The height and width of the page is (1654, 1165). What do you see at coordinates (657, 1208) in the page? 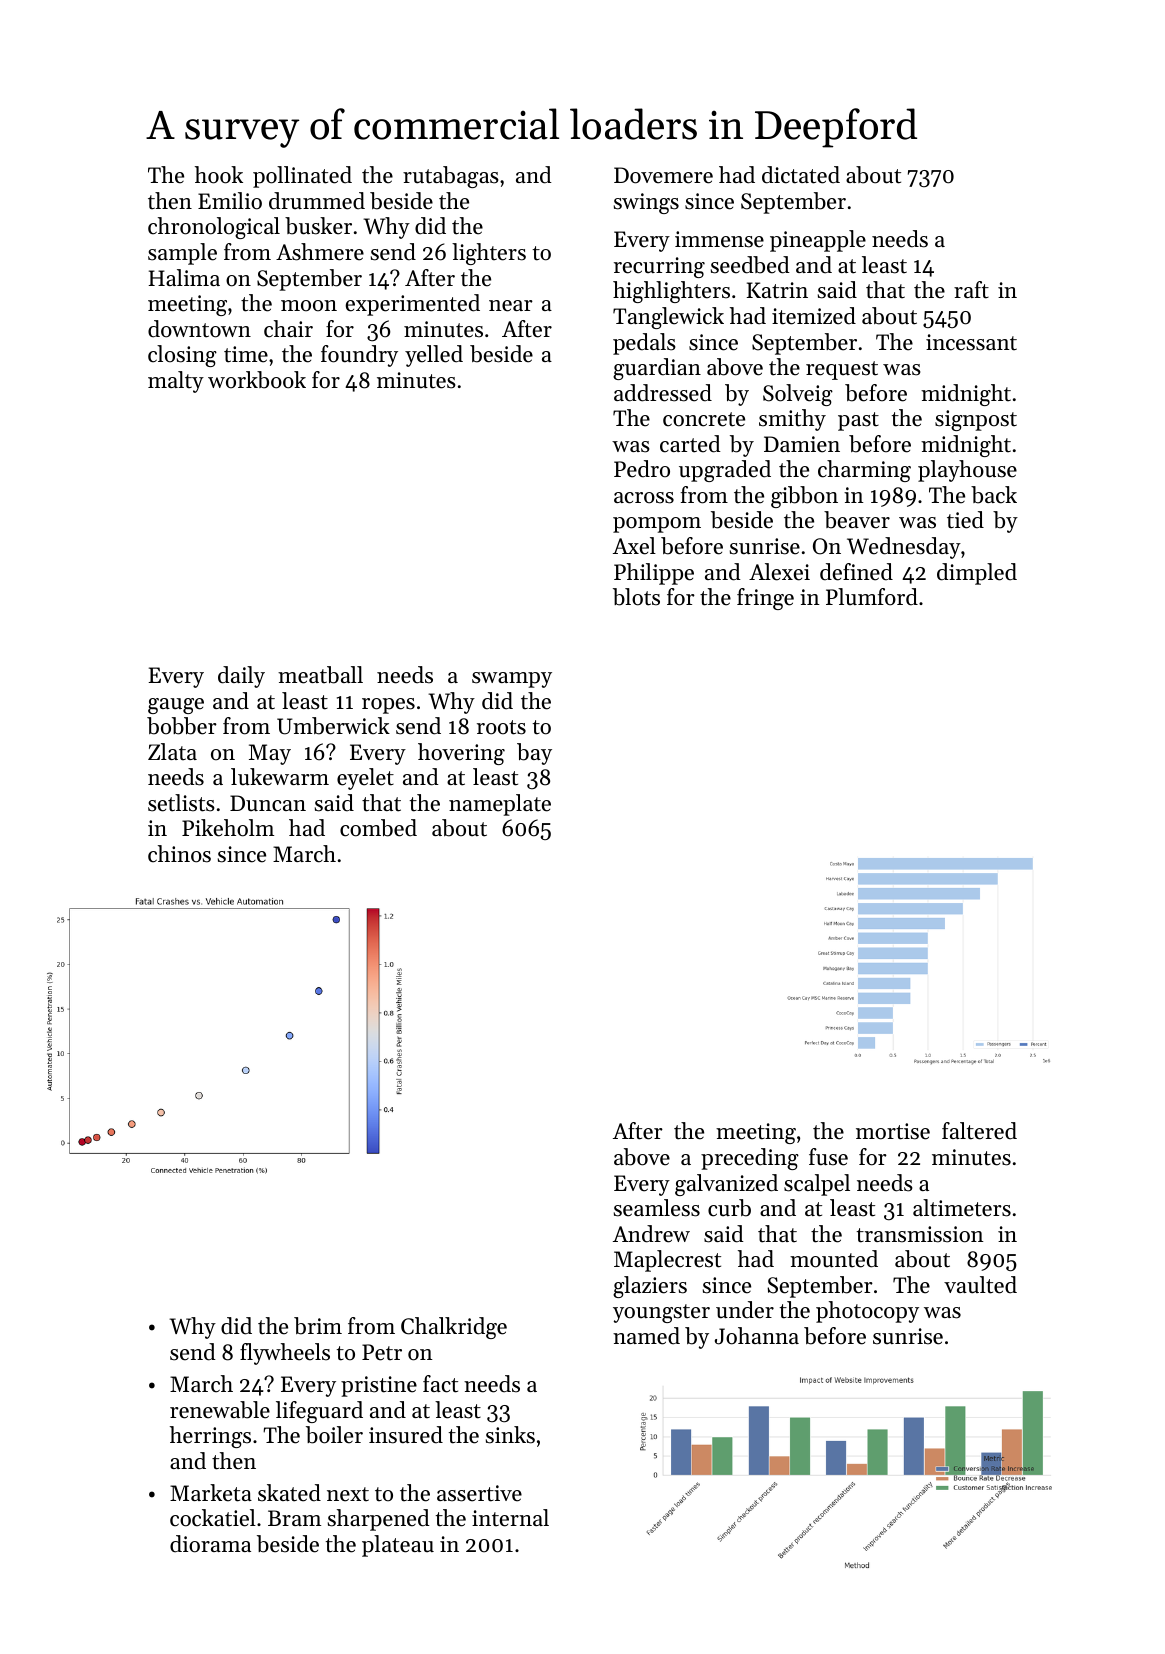
I see `seamless` at bounding box center [657, 1208].
